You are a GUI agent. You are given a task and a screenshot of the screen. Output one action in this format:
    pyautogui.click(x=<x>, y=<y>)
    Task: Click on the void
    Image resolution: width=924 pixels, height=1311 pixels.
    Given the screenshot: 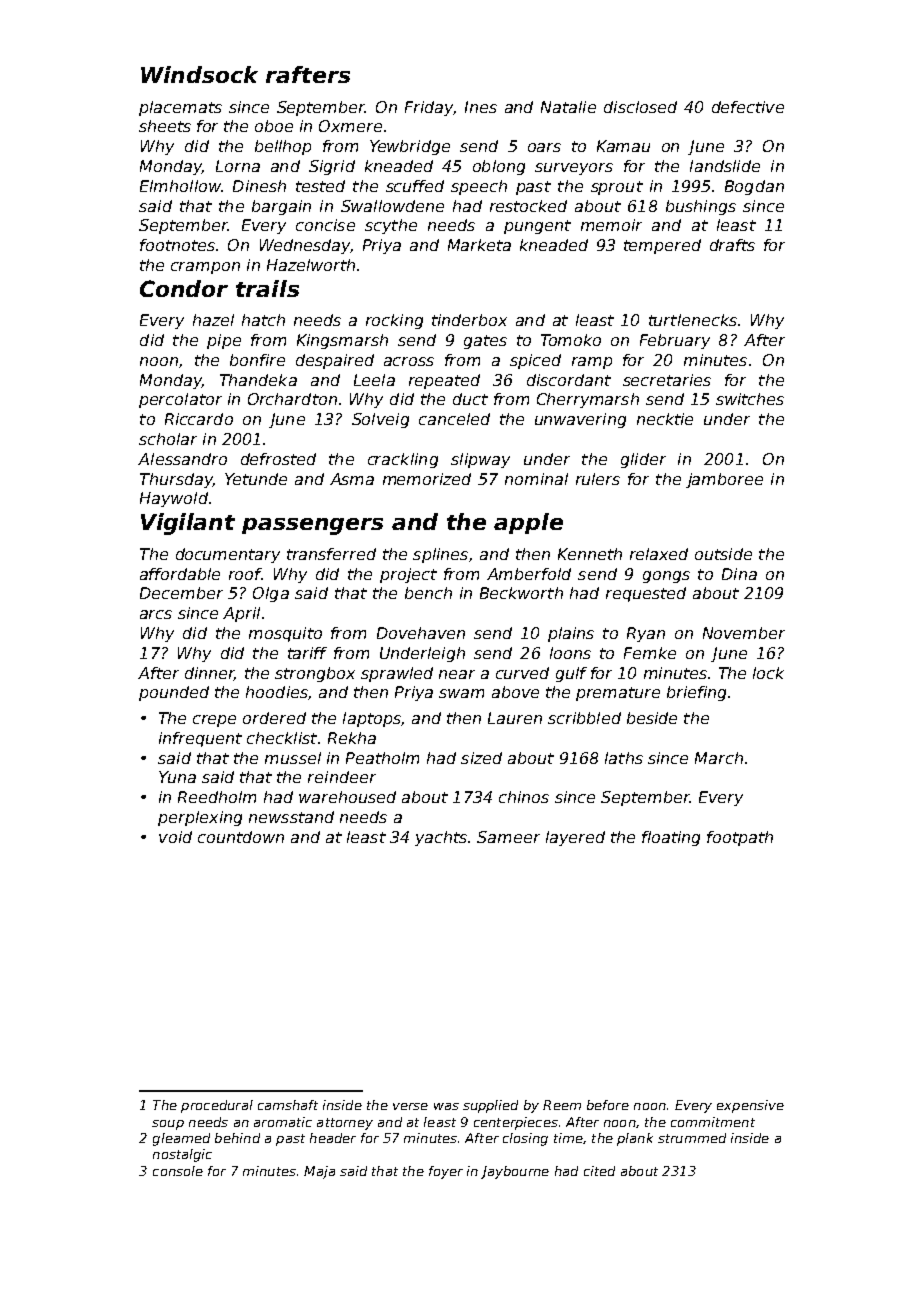 What is the action you would take?
    pyautogui.click(x=175, y=837)
